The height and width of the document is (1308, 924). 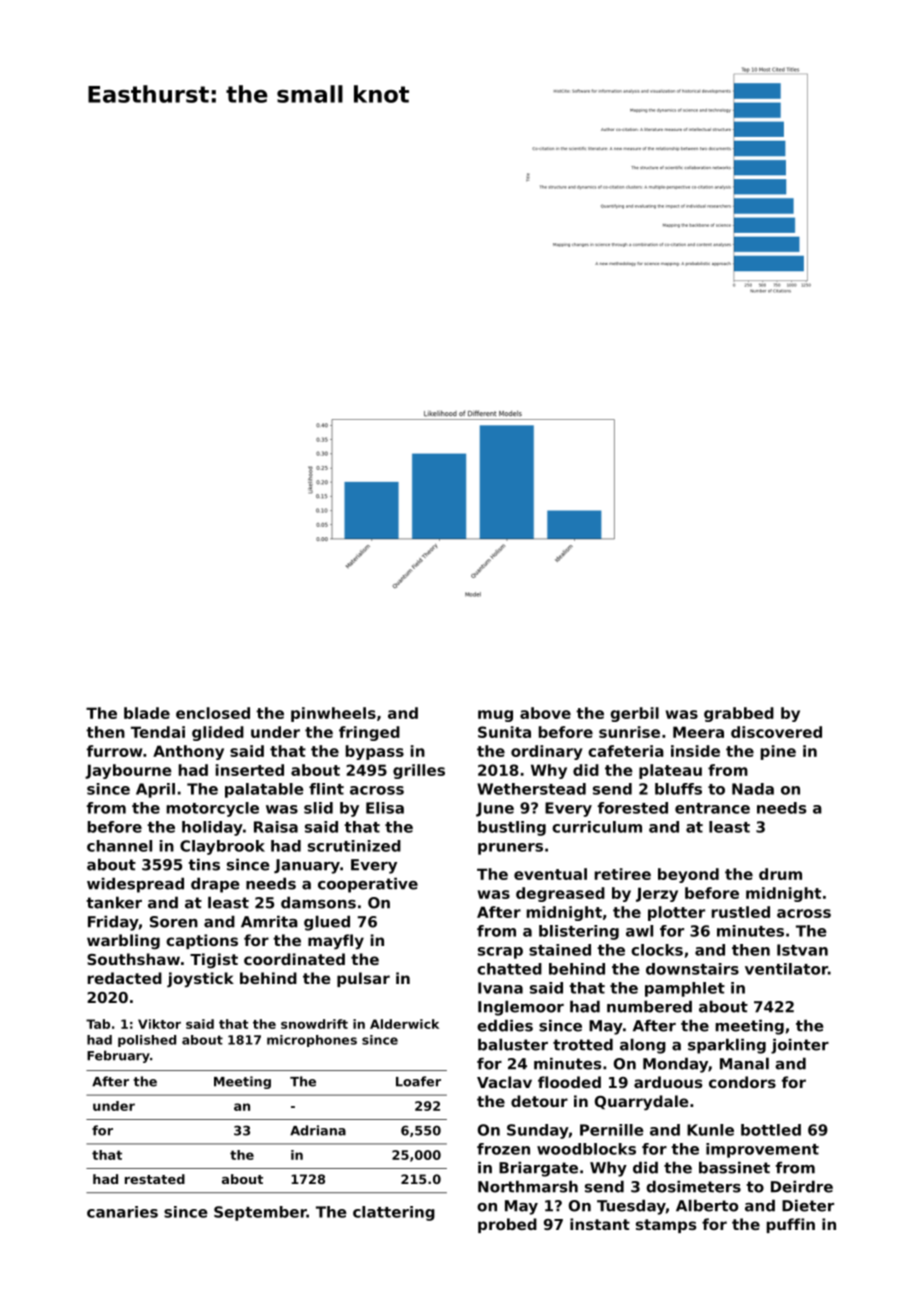 I want to click on glided, so click(x=218, y=733).
